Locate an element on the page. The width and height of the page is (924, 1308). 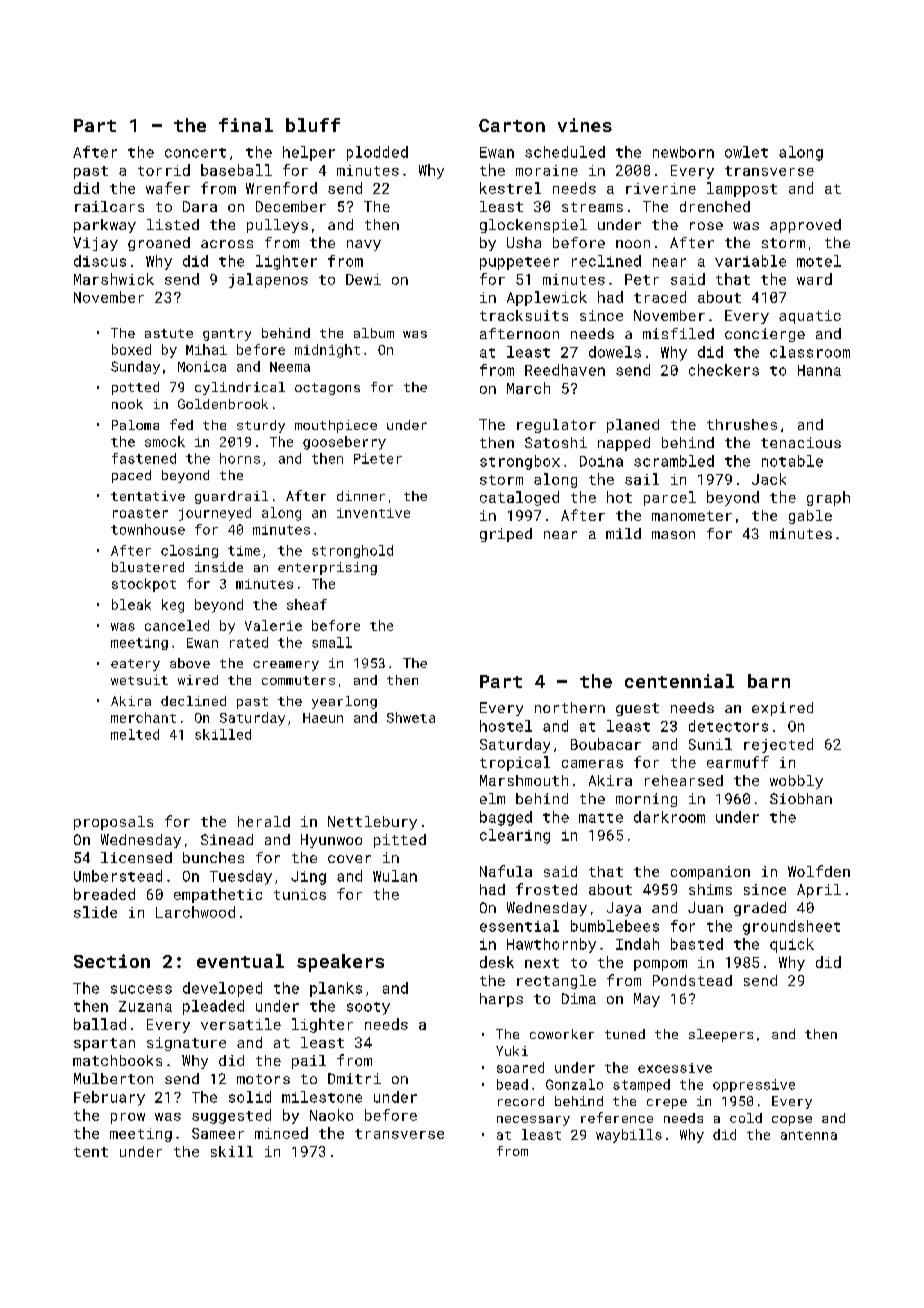
bluff is located at coordinates (313, 125).
